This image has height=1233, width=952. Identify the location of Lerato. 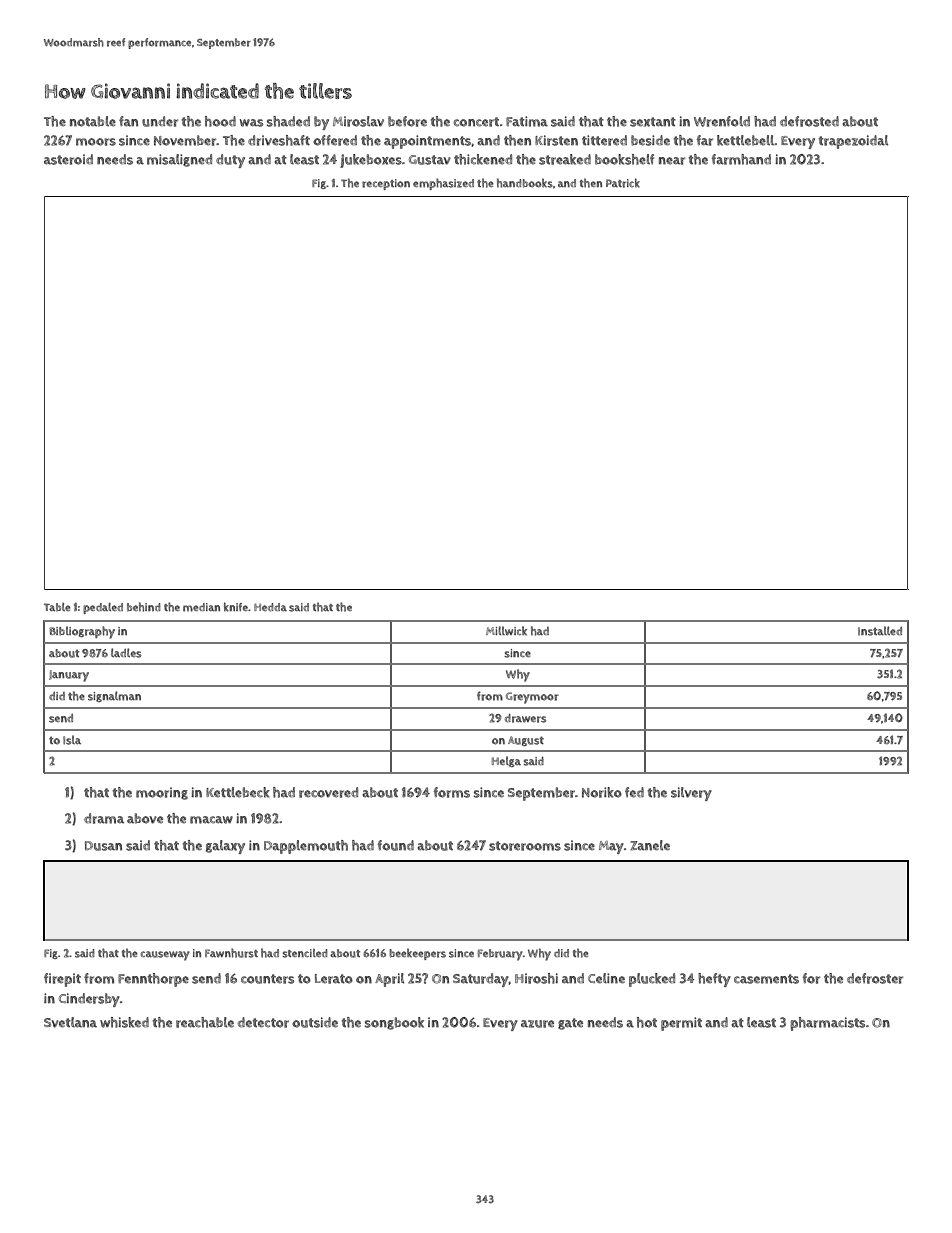
(334, 979).
